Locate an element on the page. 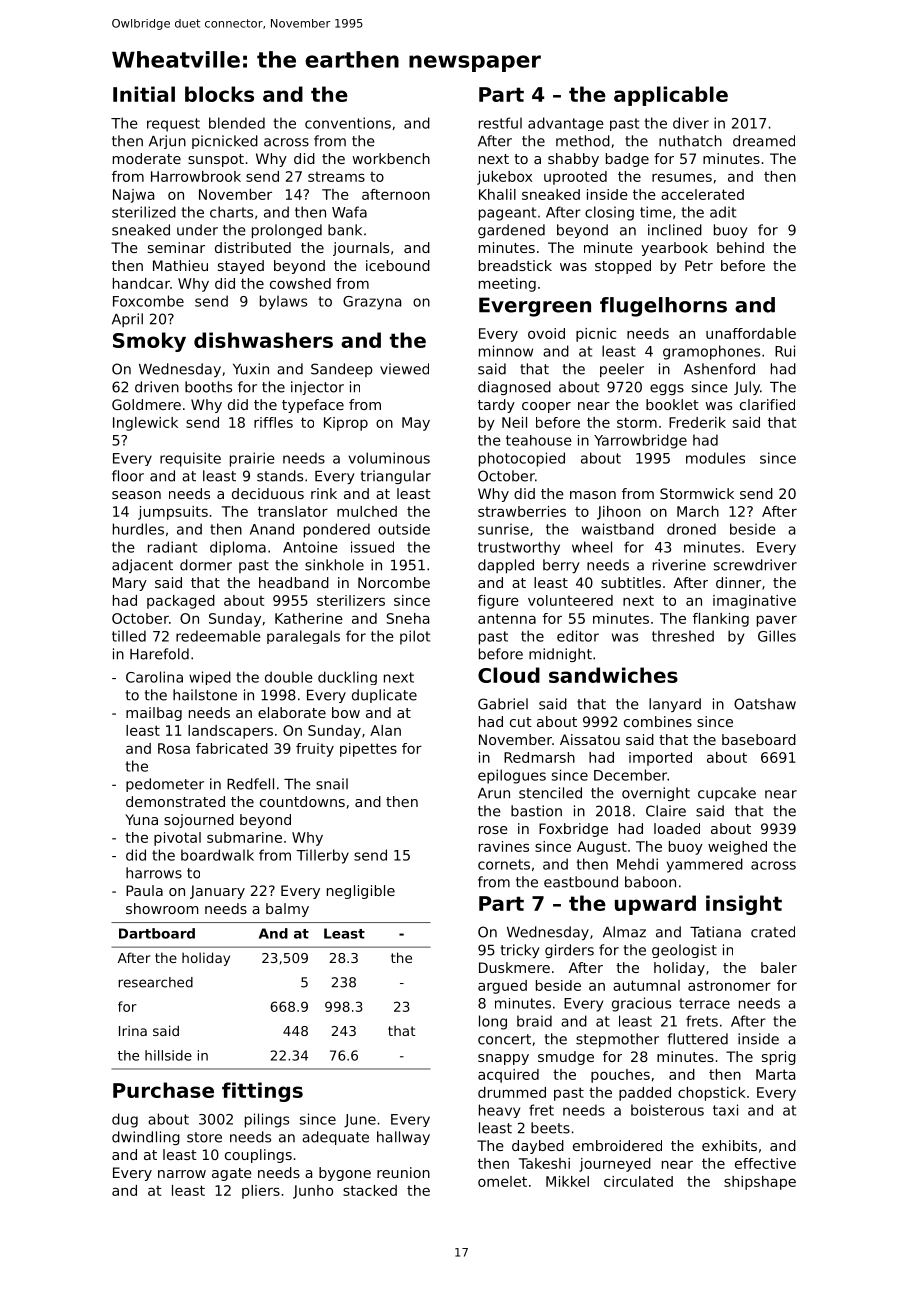 The image size is (908, 1316). bylaws is located at coordinates (283, 302).
